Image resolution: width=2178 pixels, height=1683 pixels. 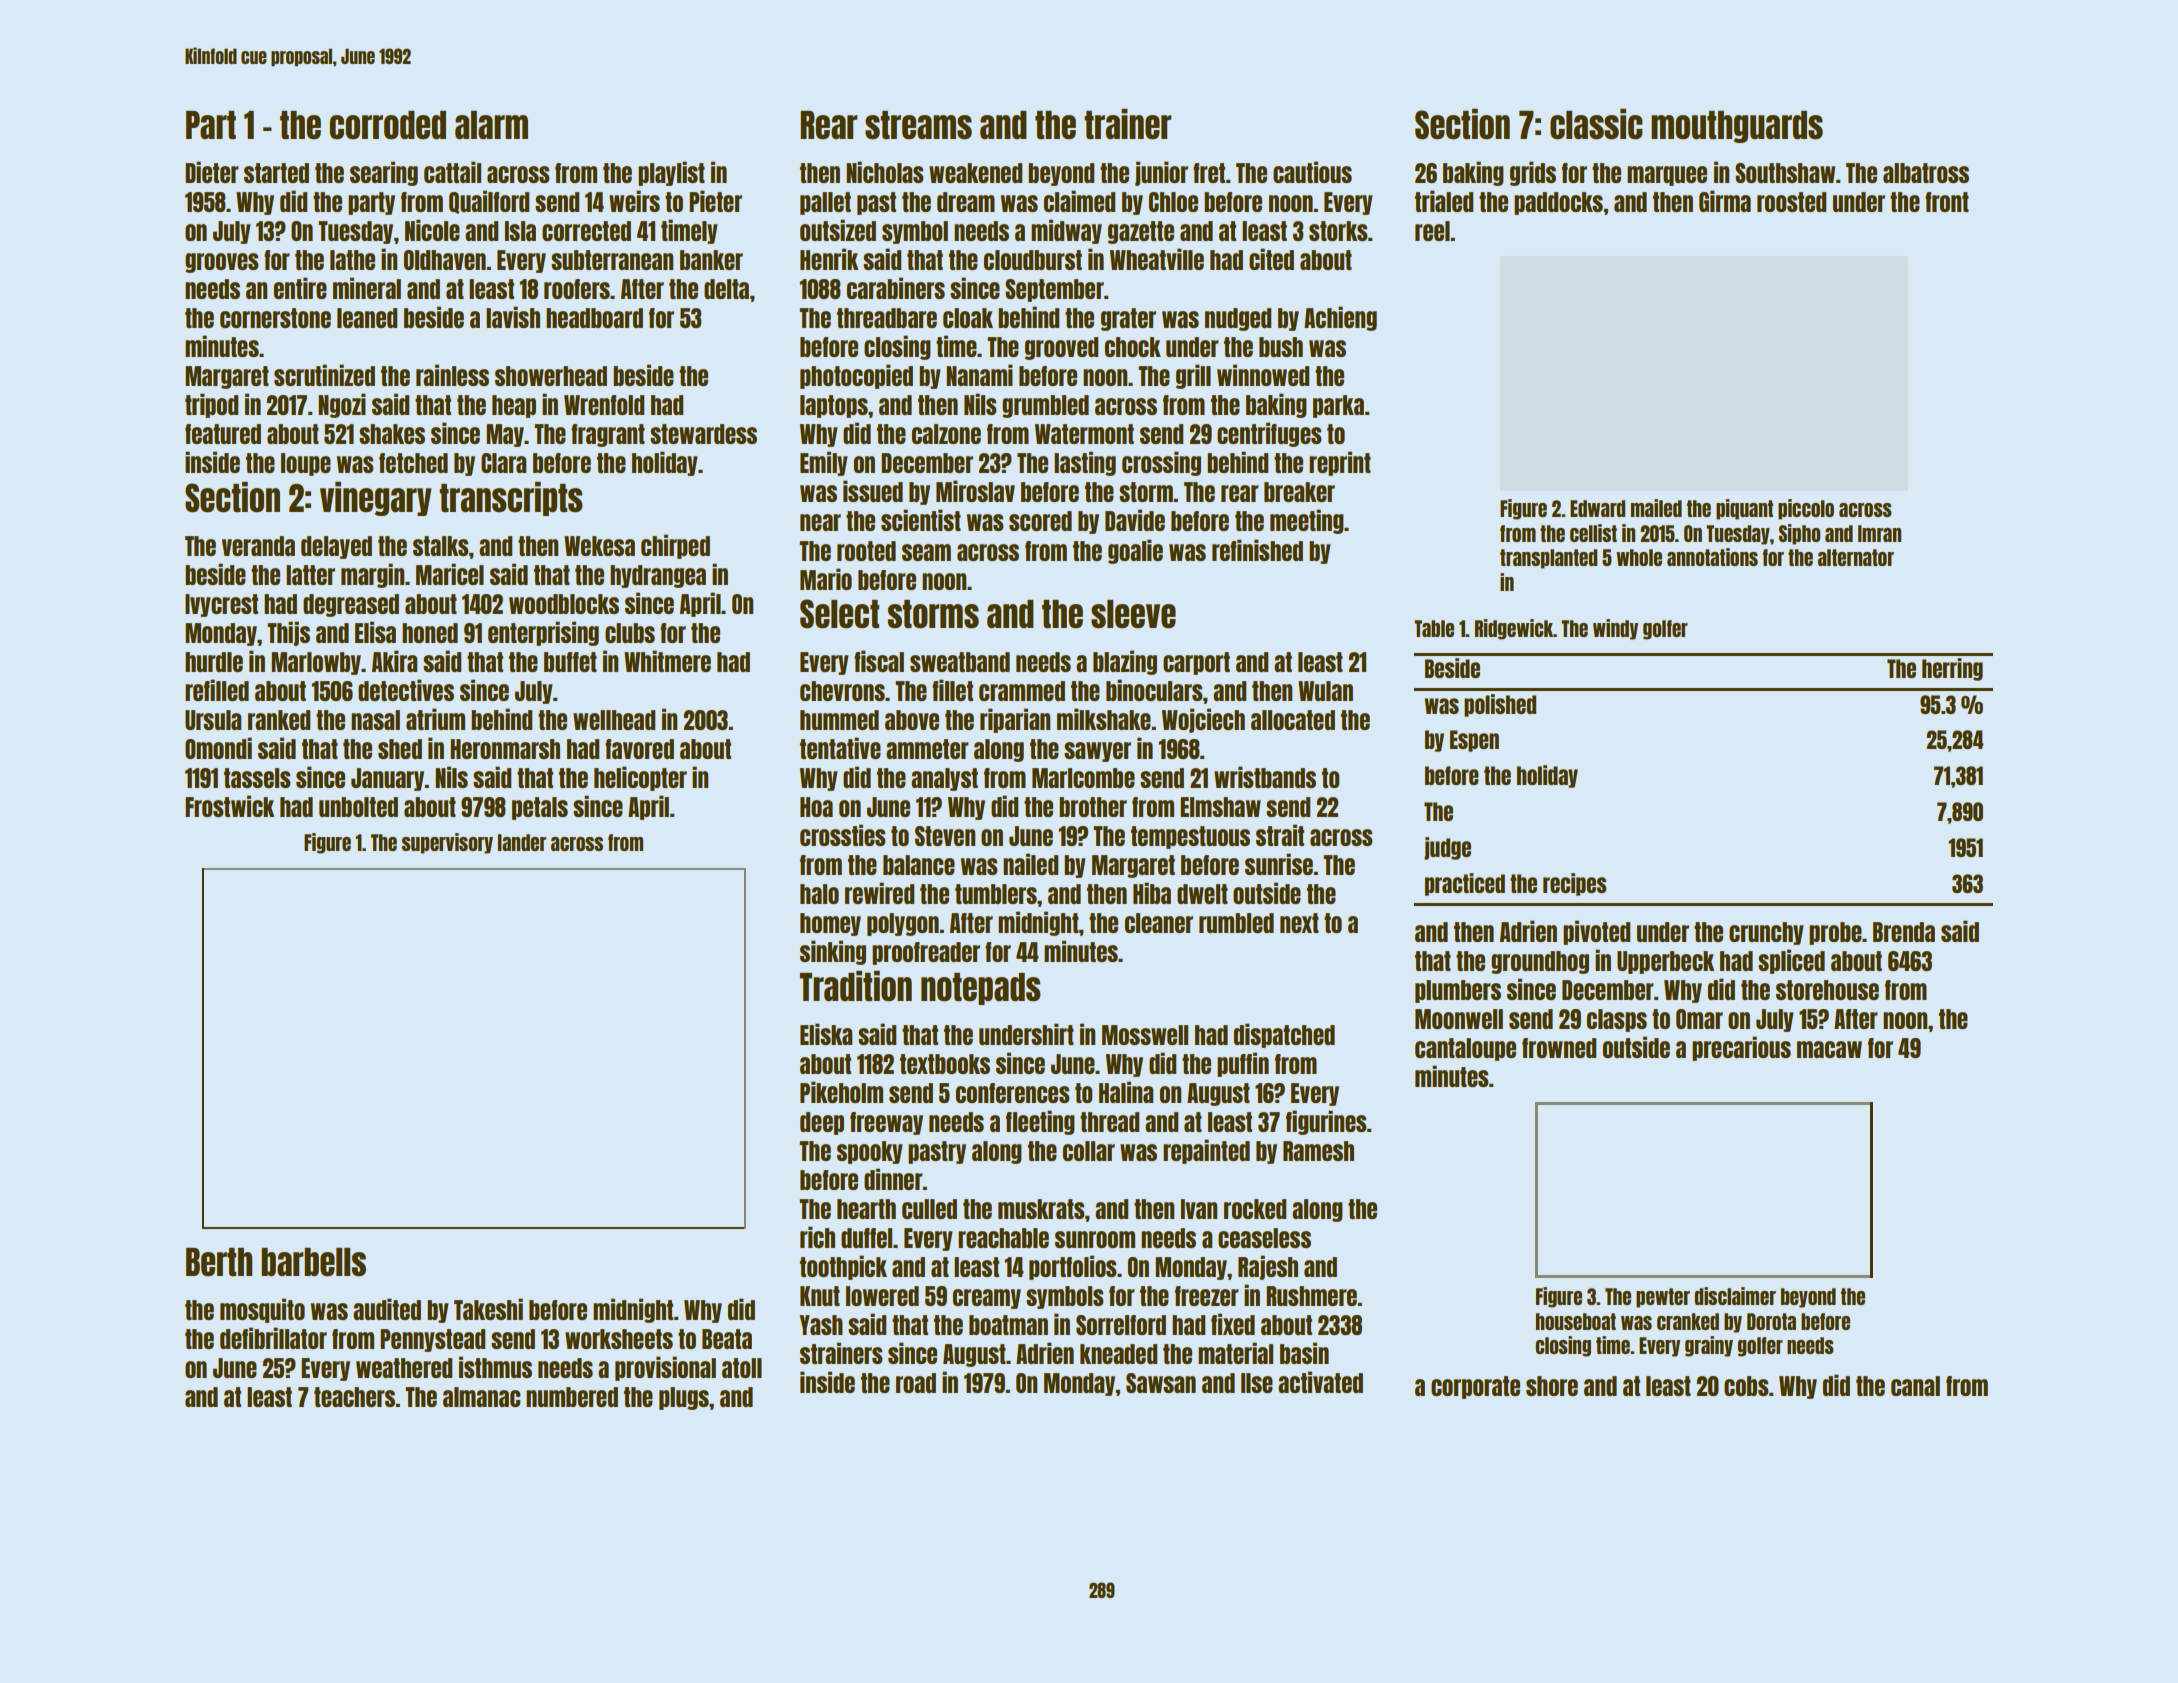 What do you see at coordinates (1744, 509) in the document?
I see `piquant` at bounding box center [1744, 509].
